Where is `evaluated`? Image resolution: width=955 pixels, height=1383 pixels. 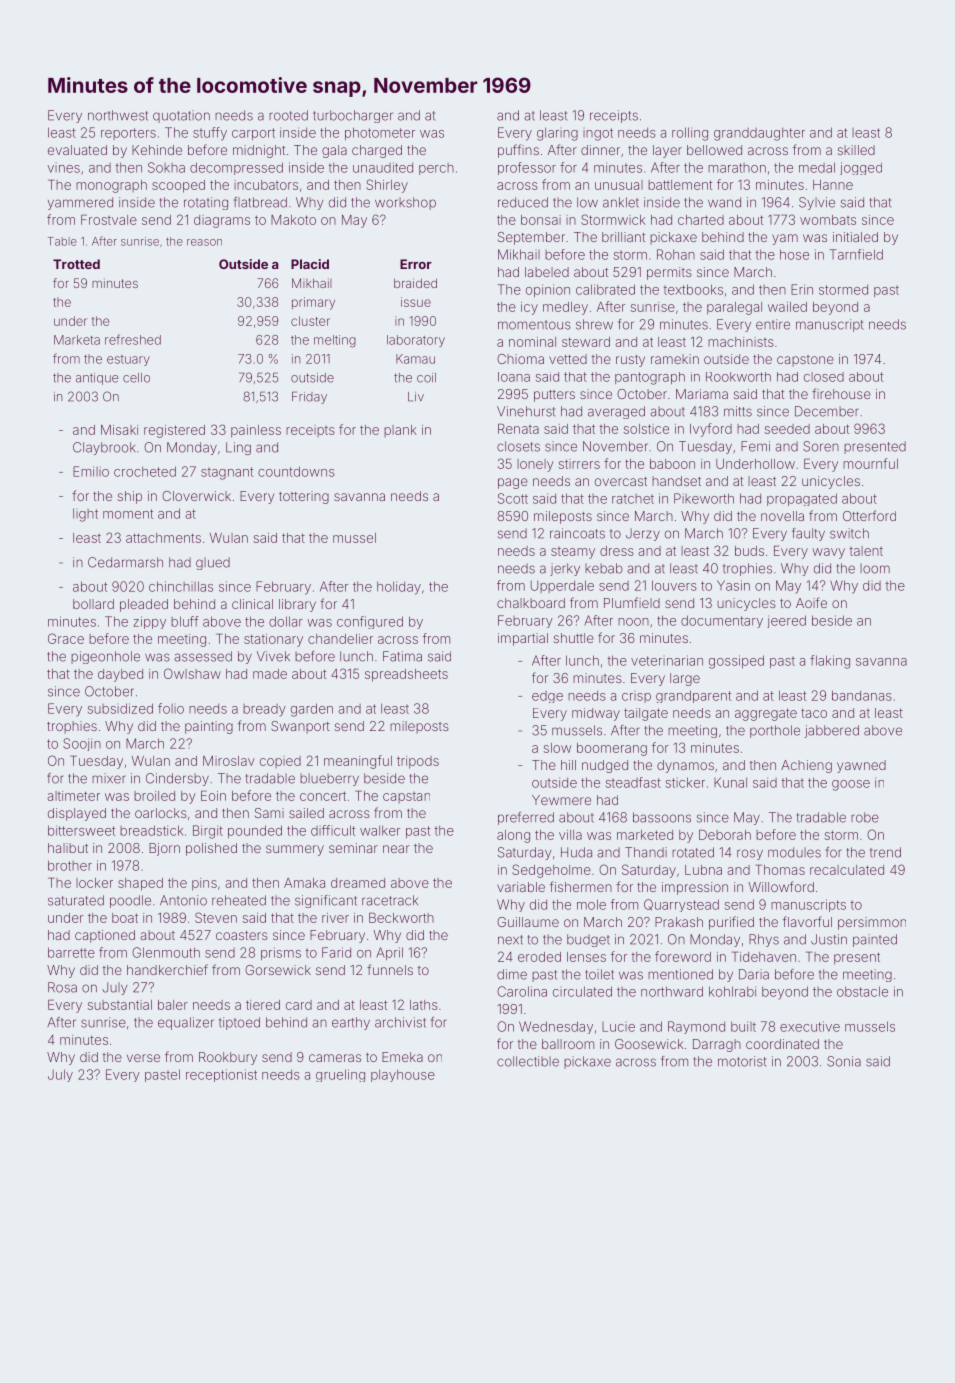
evaluated is located at coordinates (77, 150).
